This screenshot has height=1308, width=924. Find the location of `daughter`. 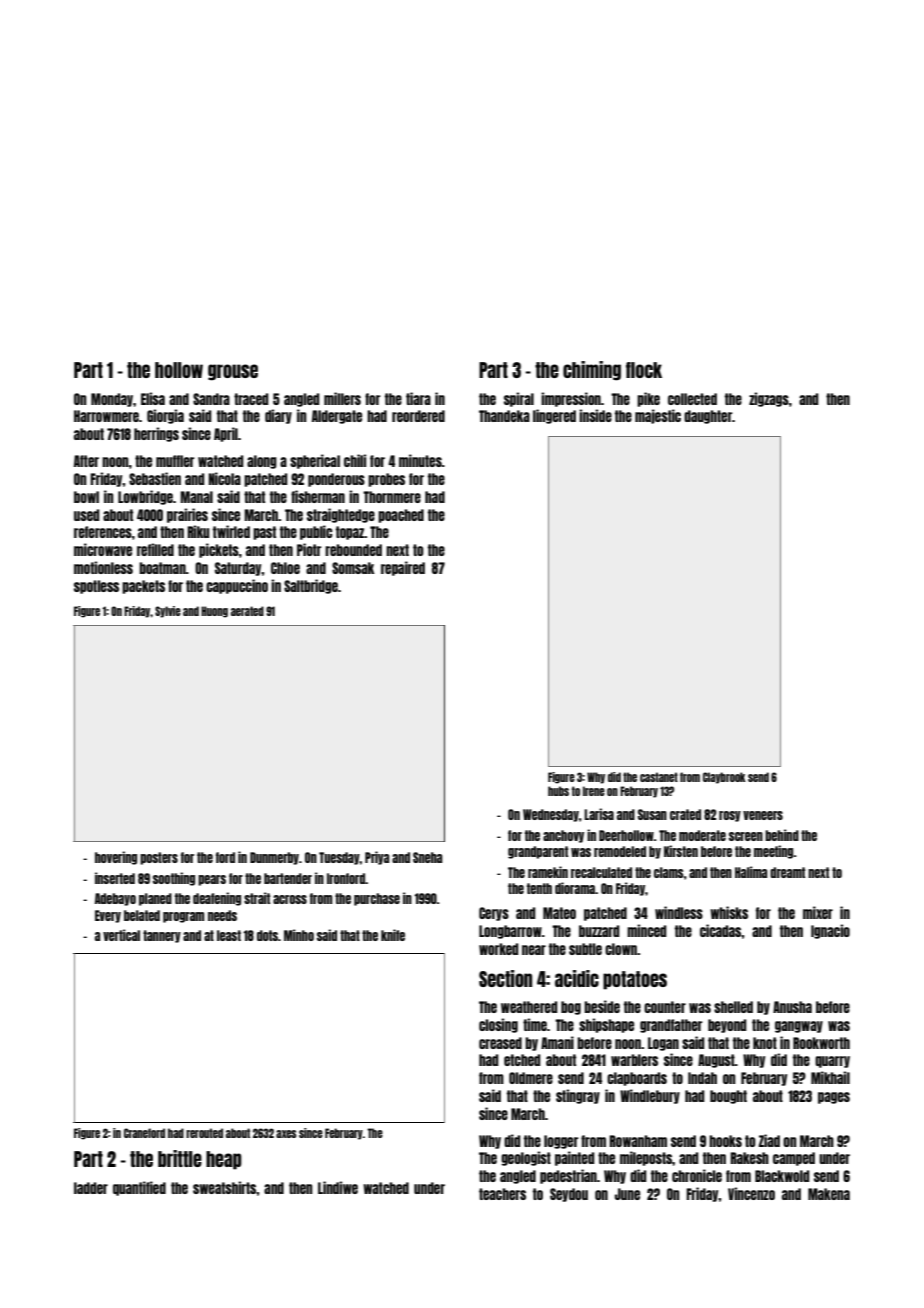

daughter is located at coordinates (708, 417).
